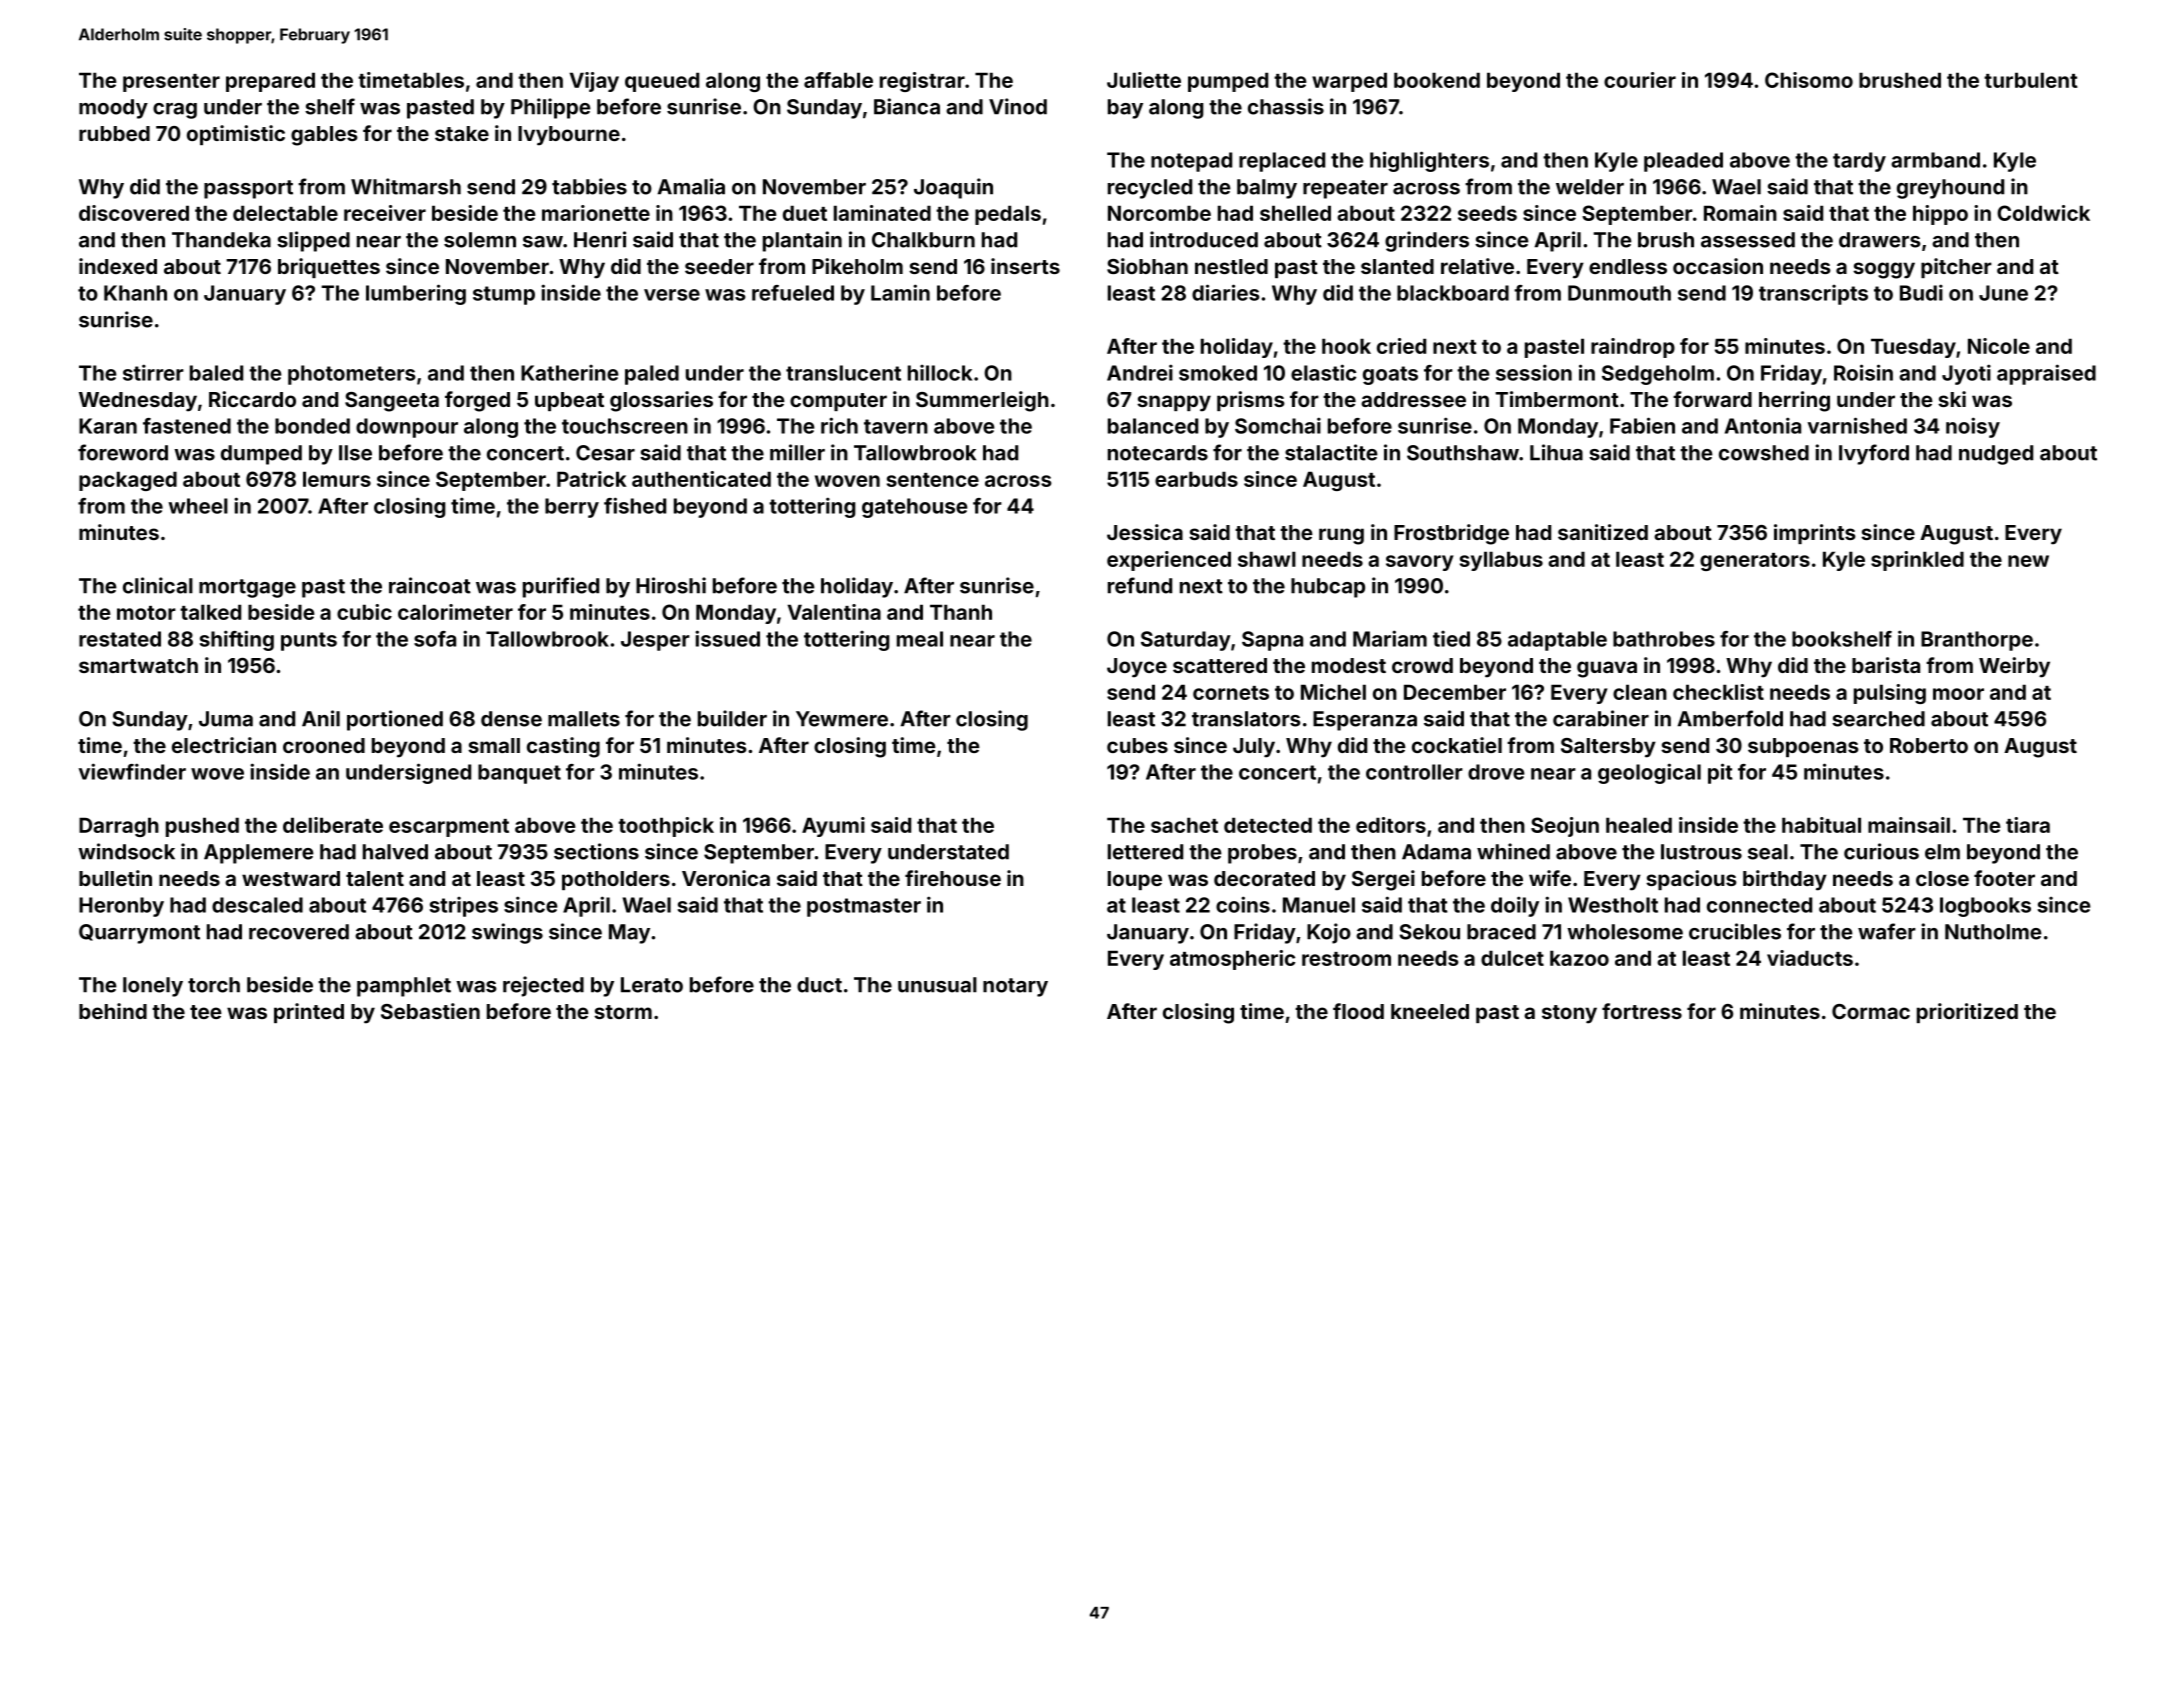 Image resolution: width=2178 pixels, height=1683 pixels. Describe the element at coordinates (838, 80) in the screenshot. I see `affable` at that location.
